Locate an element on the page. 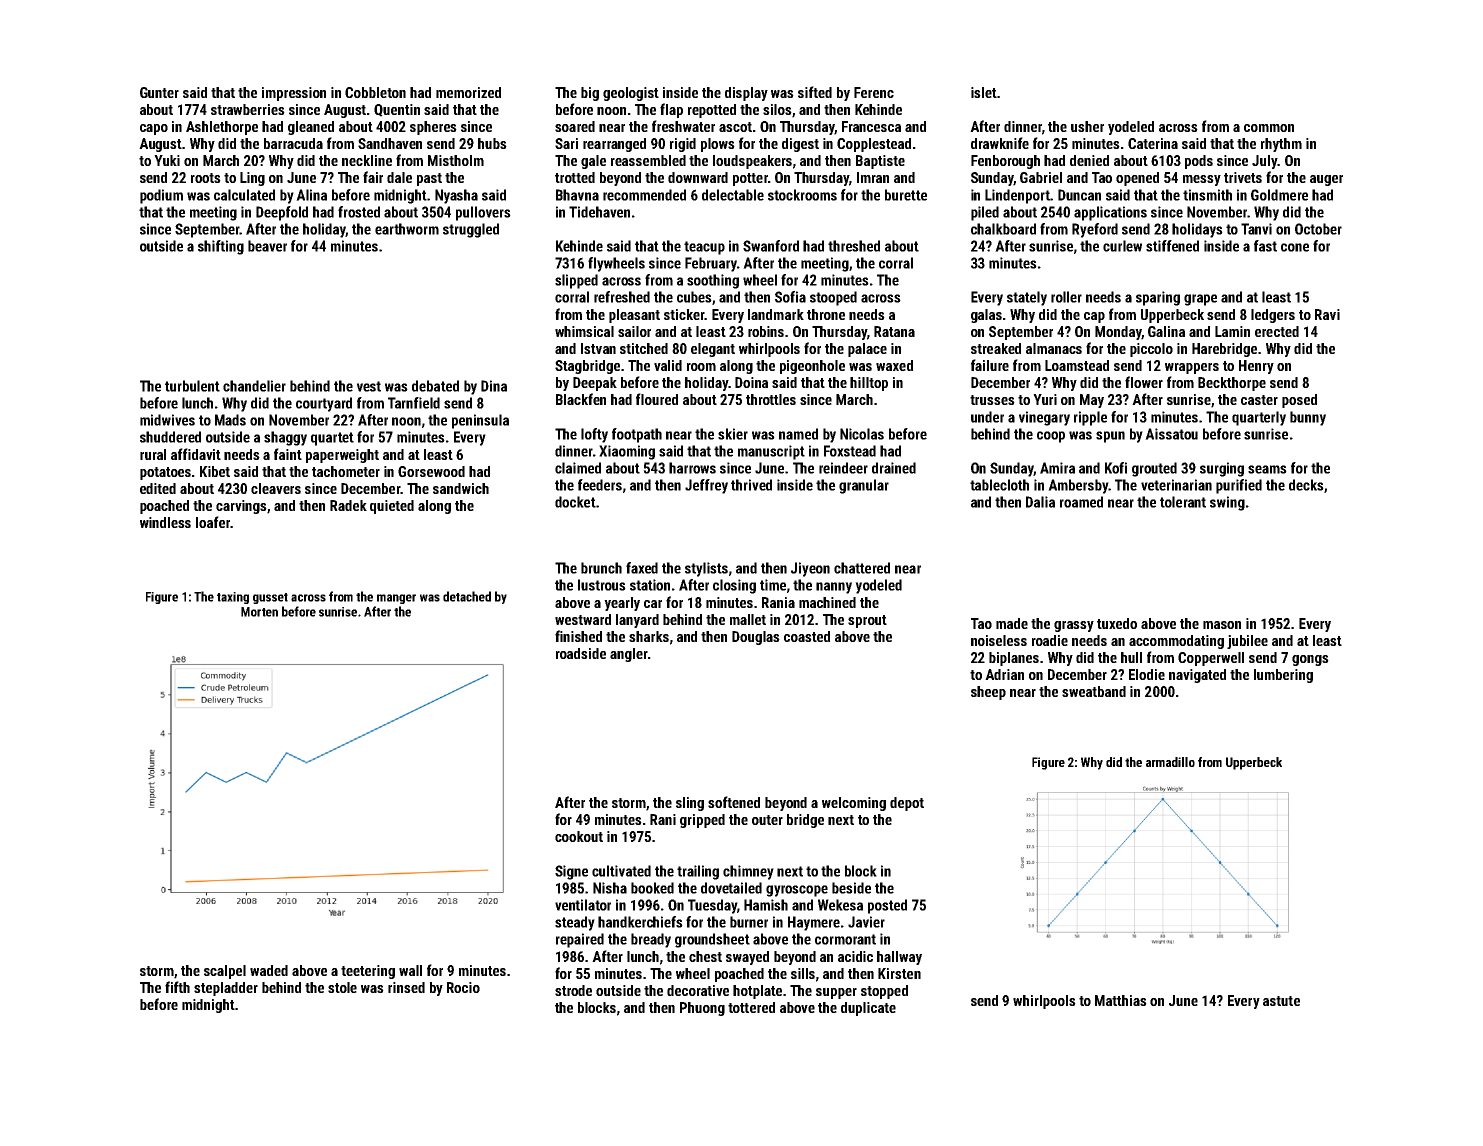 This document has height=1146, width=1483. cookout is located at coordinates (579, 836).
